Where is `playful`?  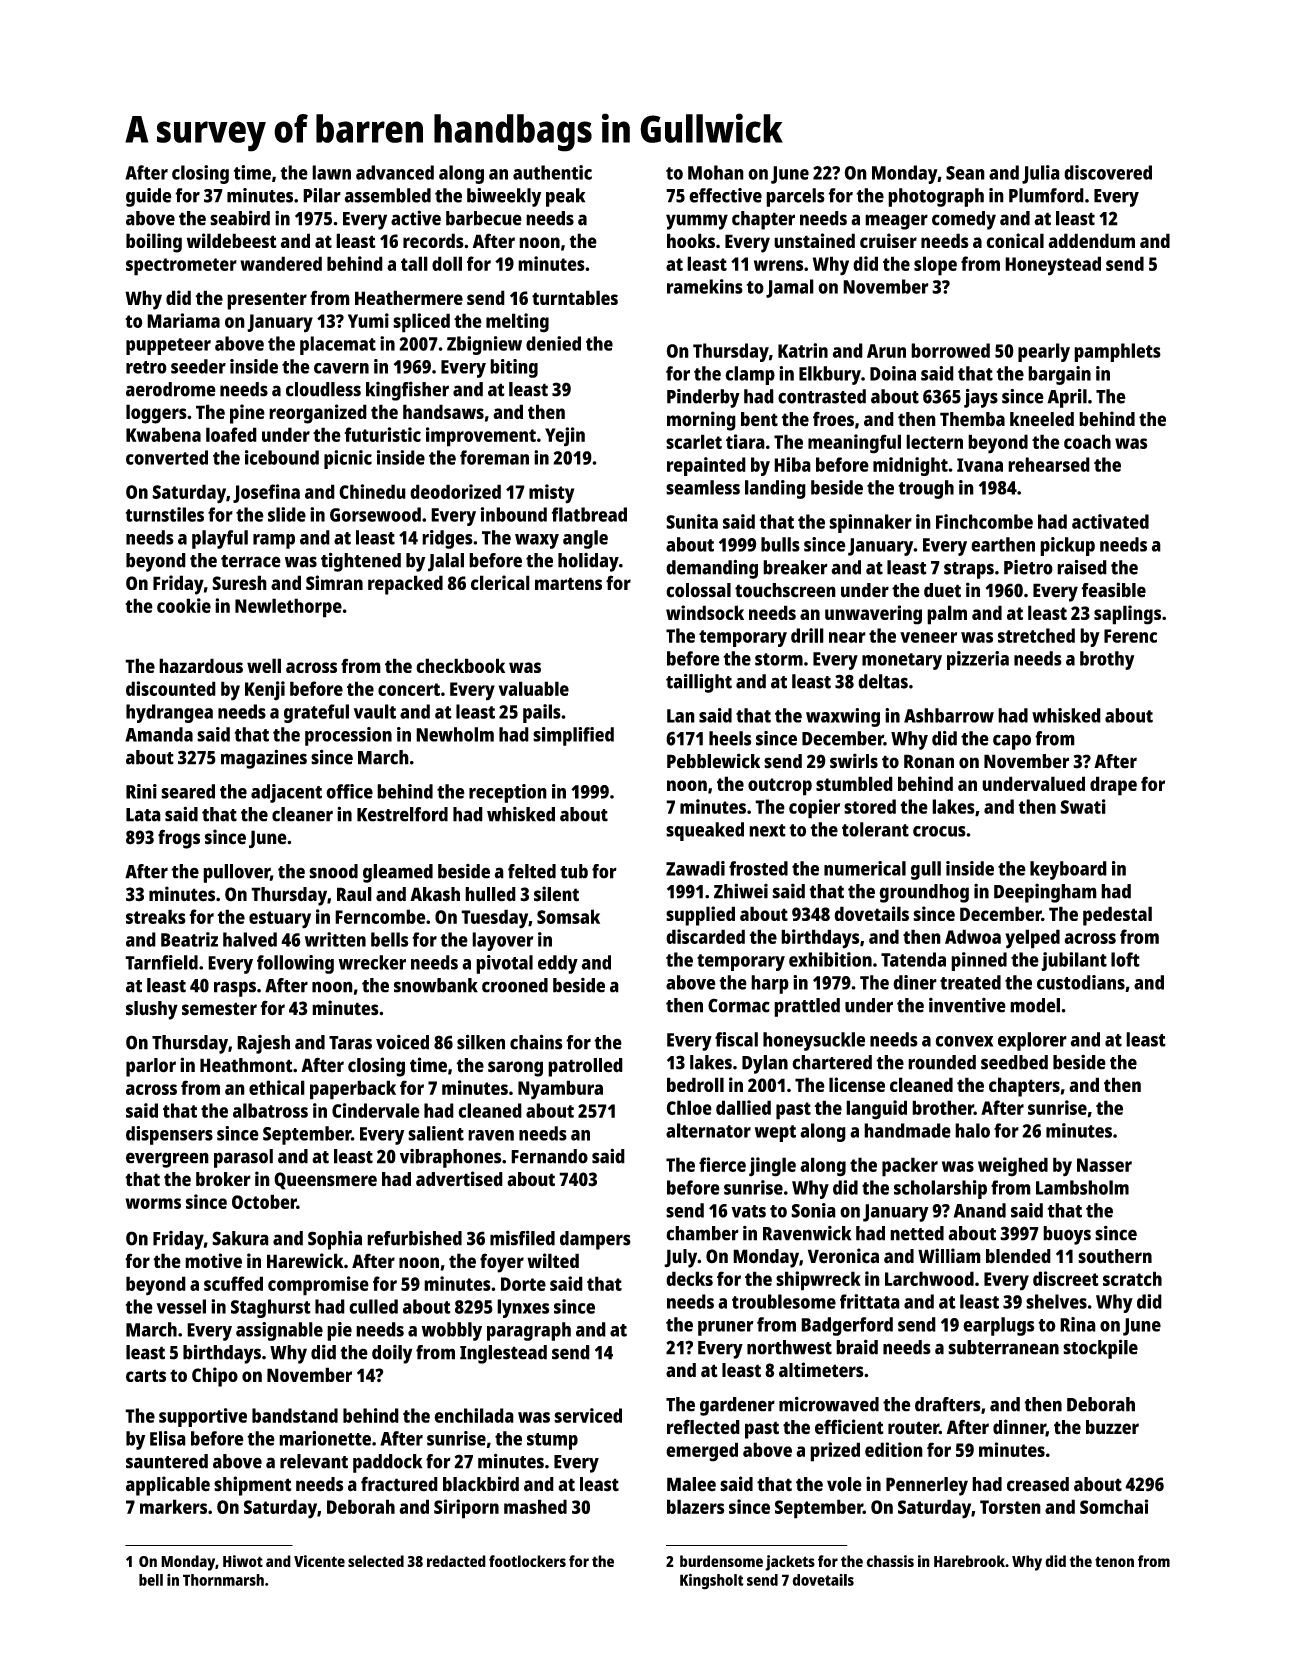
playful is located at coordinates (220, 539).
